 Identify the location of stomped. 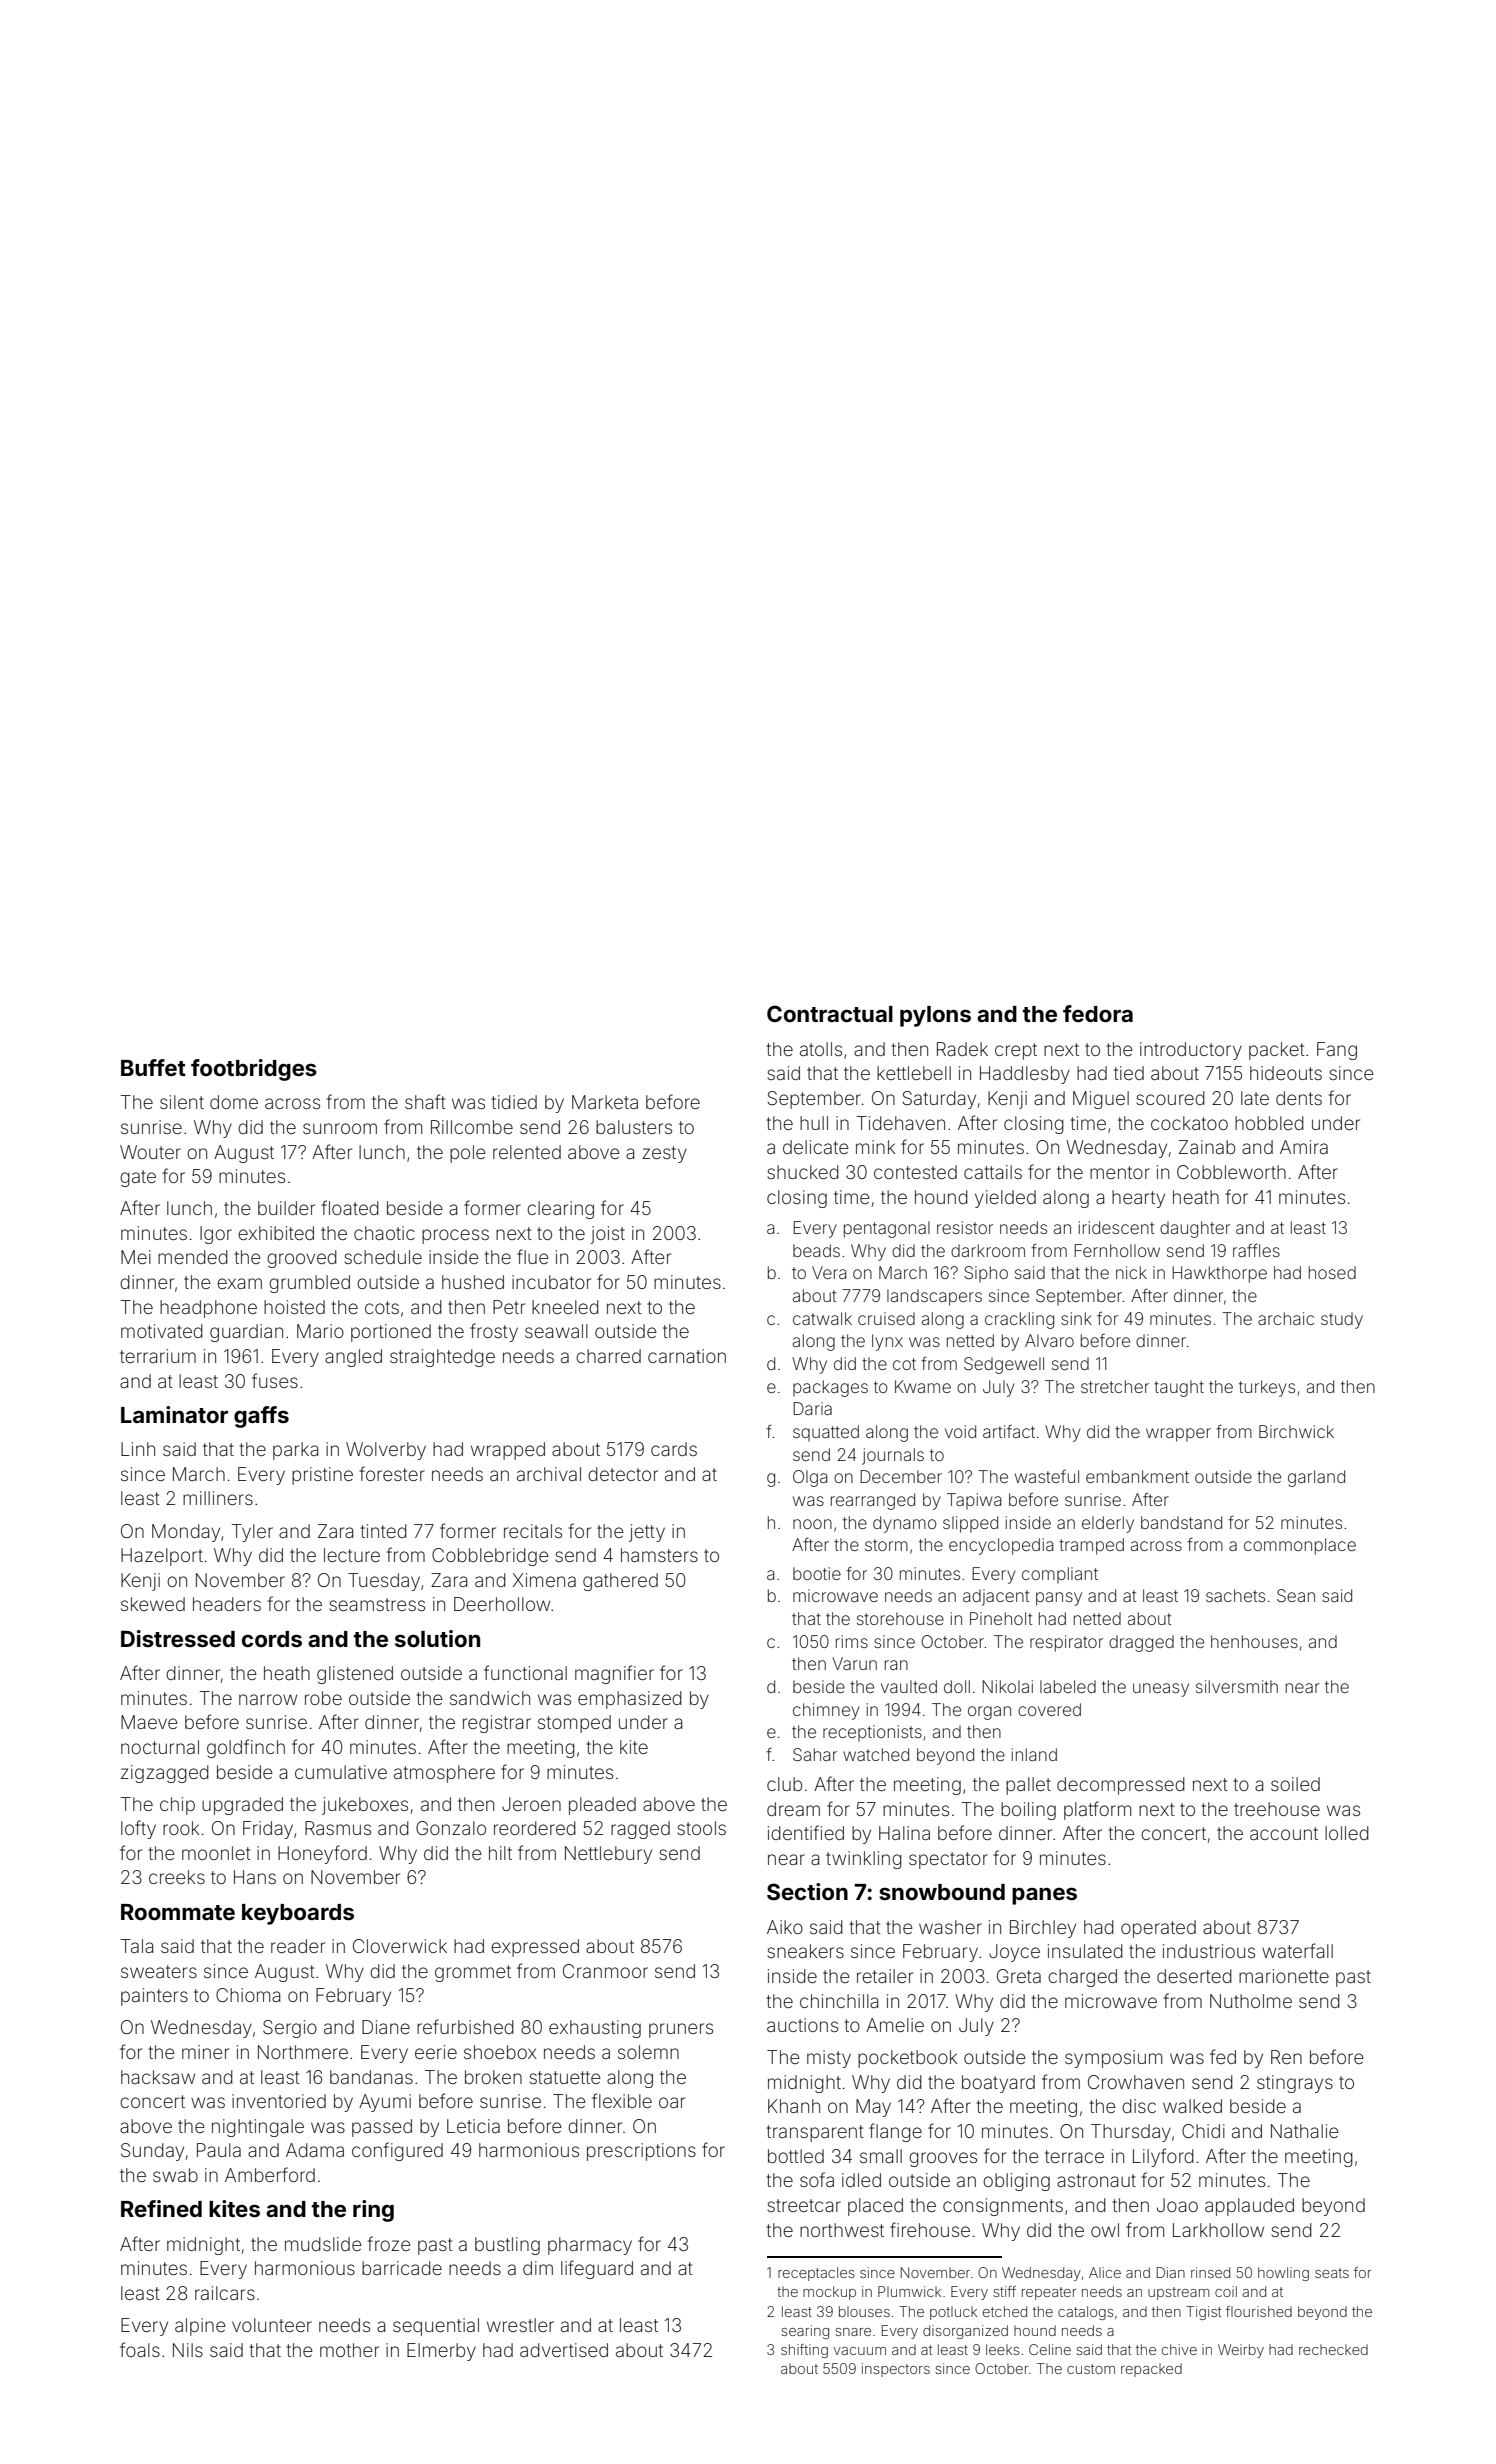
(574, 1724).
